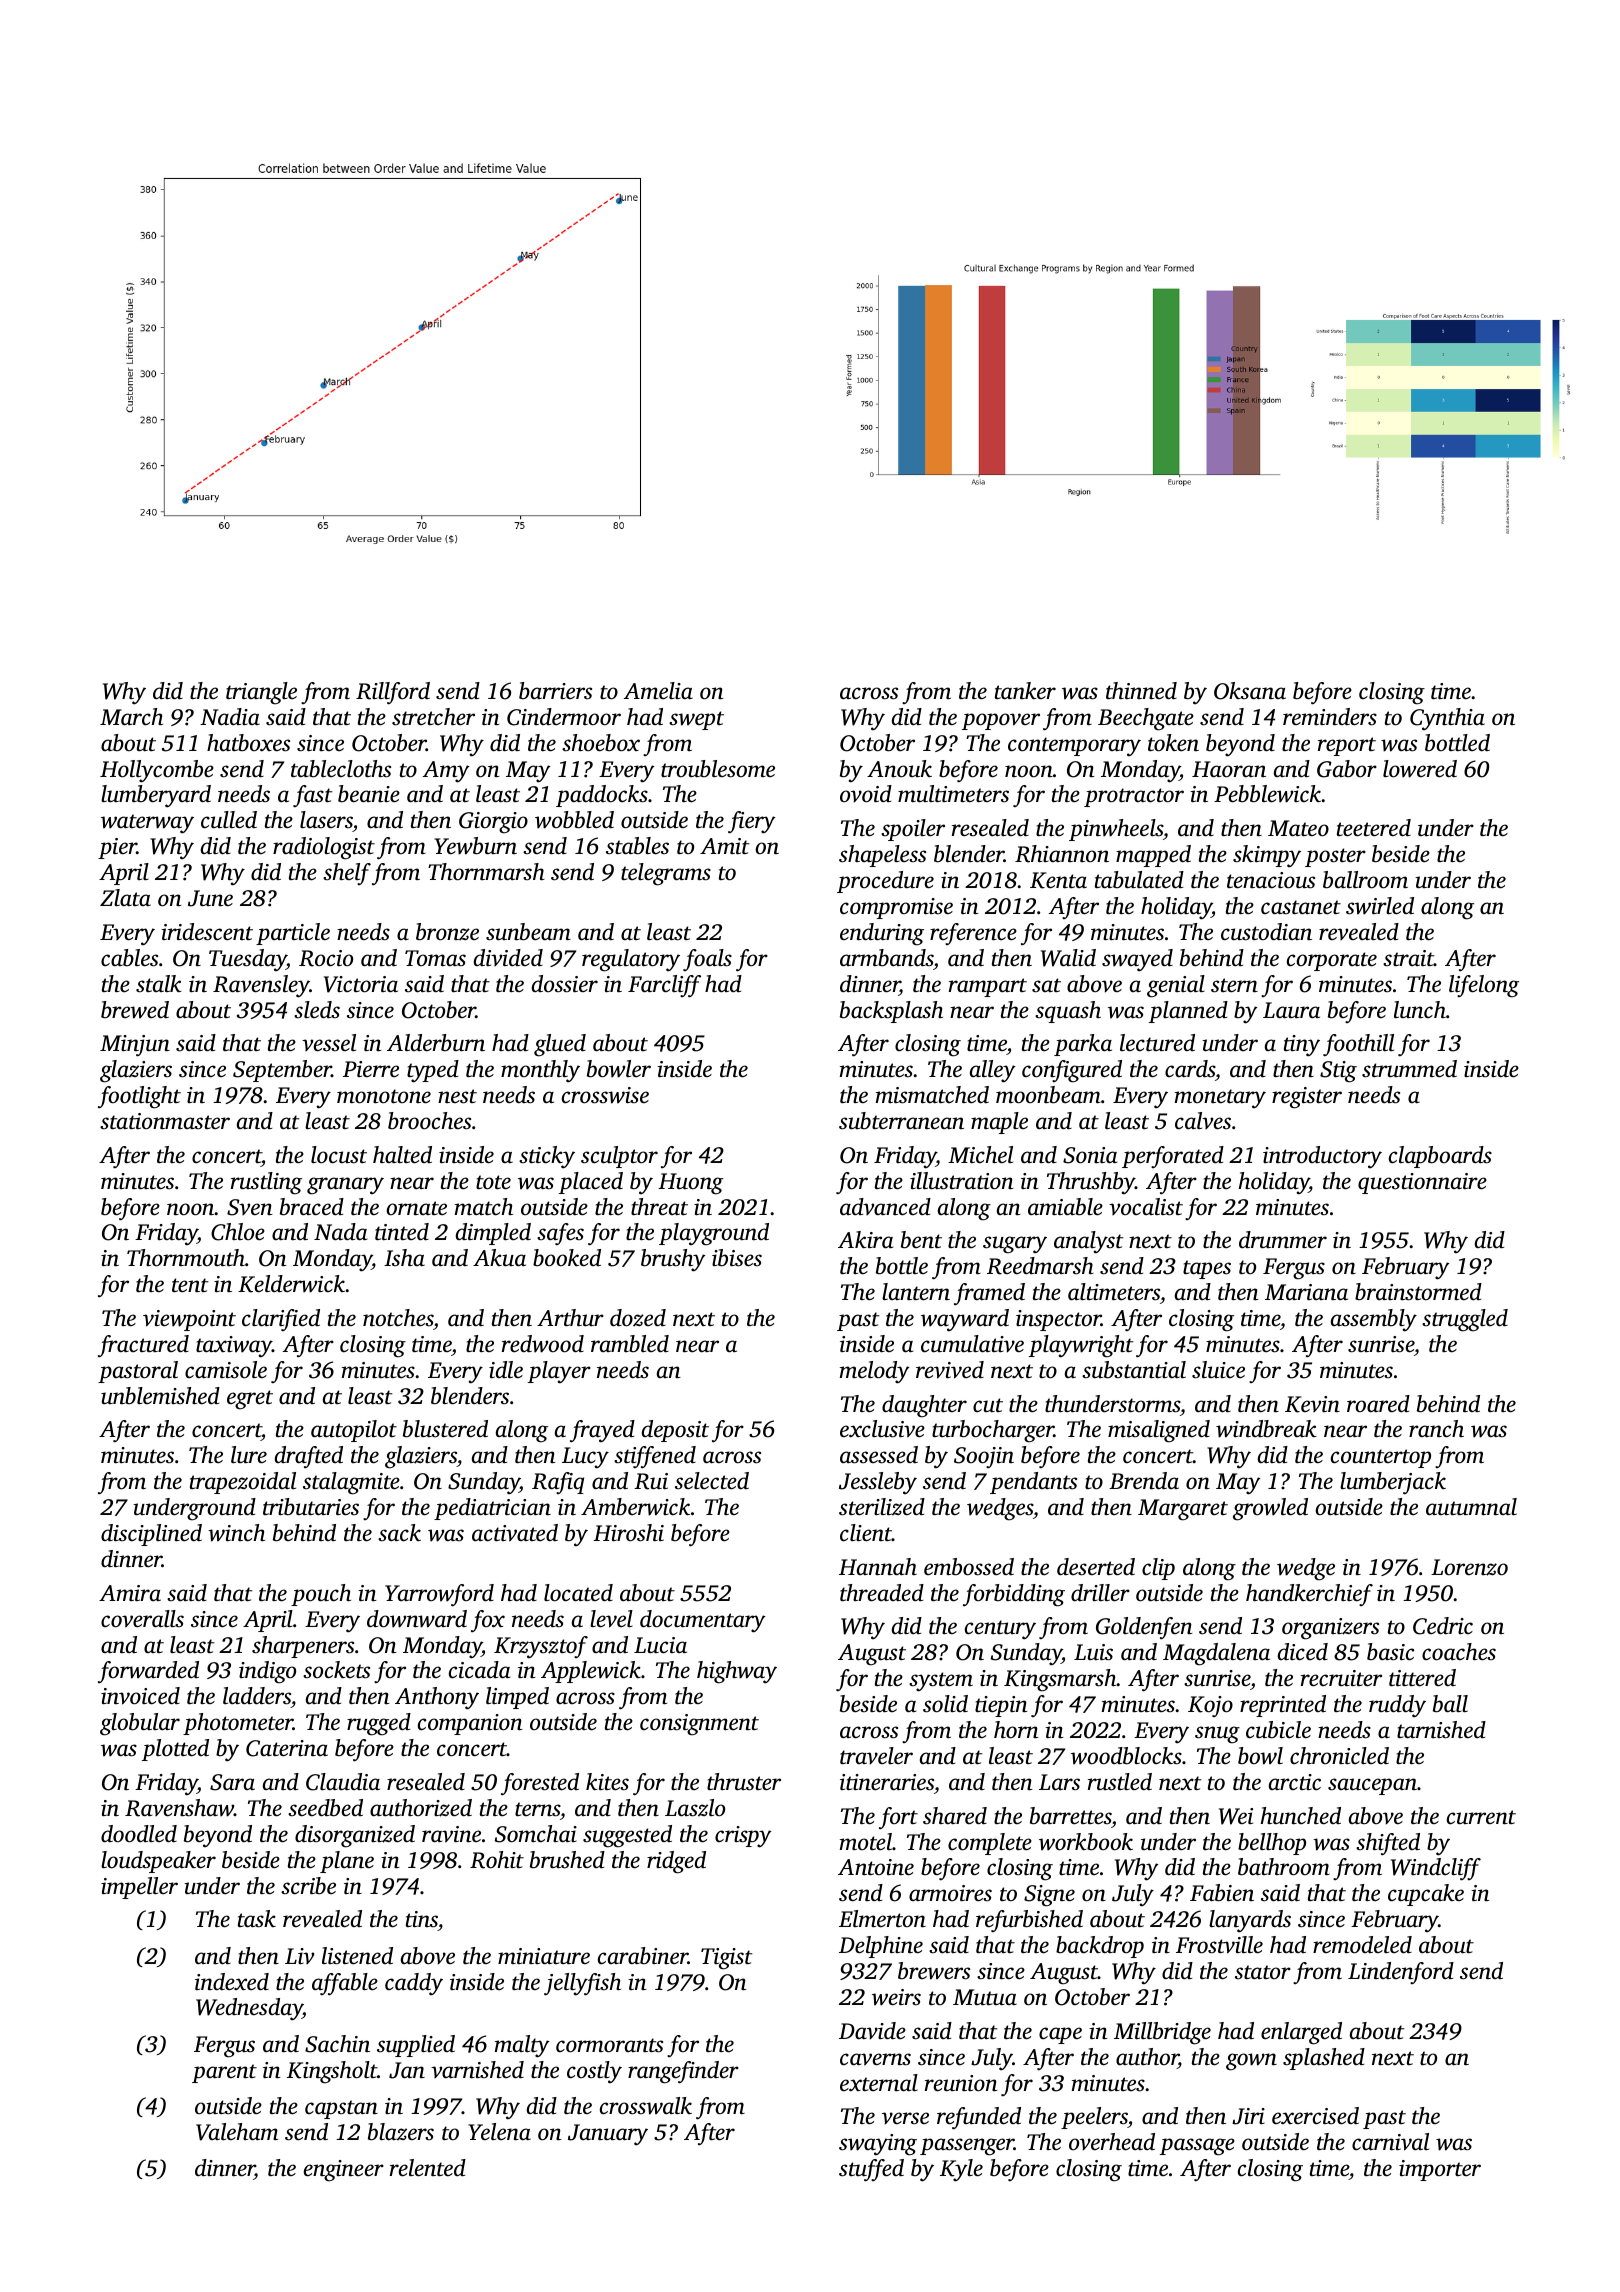 The height and width of the image is (2292, 1620). Describe the element at coordinates (993, 1431) in the image. I see `turbocharger` at that location.
